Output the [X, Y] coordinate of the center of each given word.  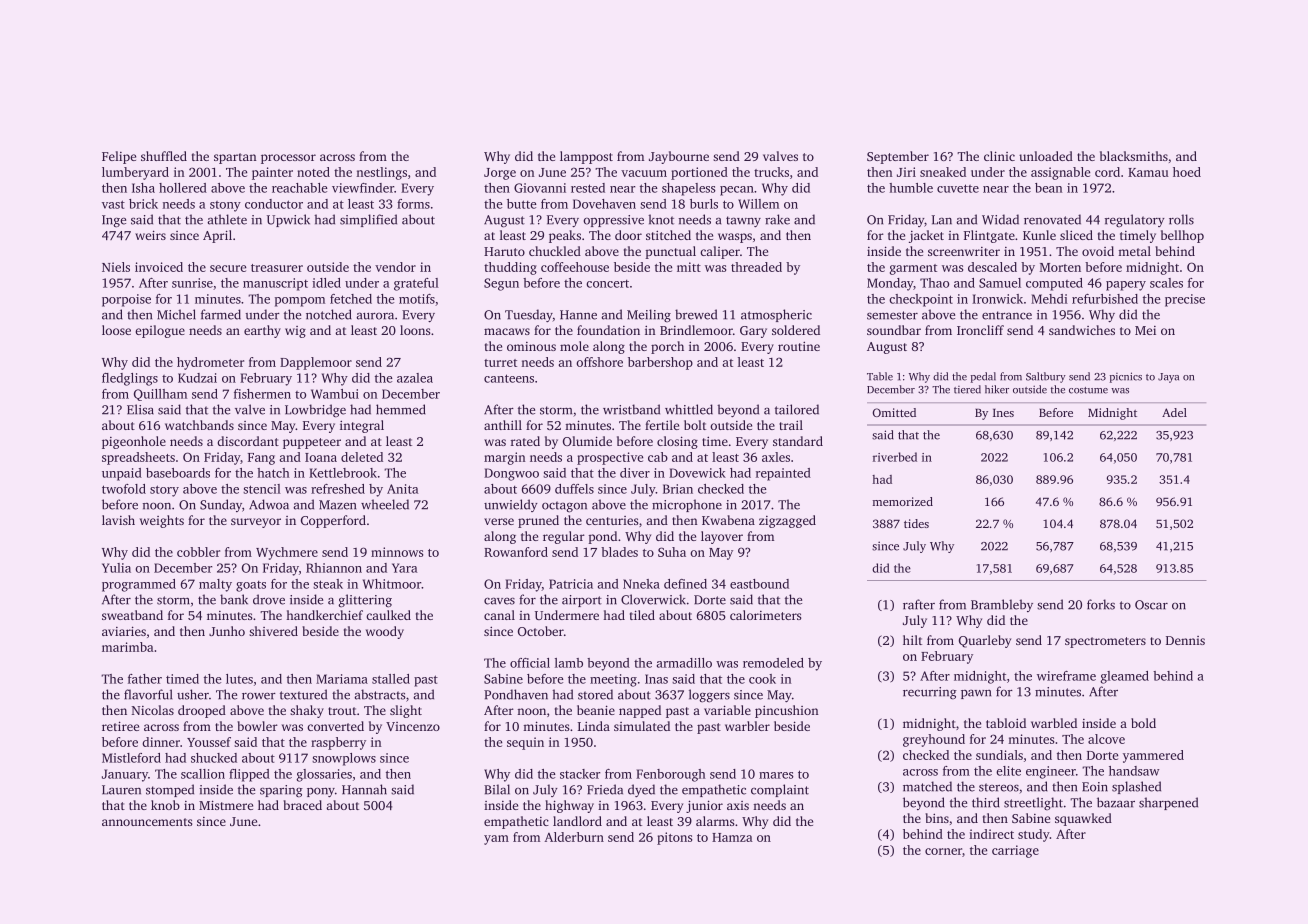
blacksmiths [1134, 156]
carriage [1015, 851]
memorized [902, 501]
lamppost [586, 157]
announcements [147, 822]
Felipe [119, 157]
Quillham [160, 395]
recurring [930, 693]
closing [677, 442]
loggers [709, 696]
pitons [674, 838]
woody [385, 632]
